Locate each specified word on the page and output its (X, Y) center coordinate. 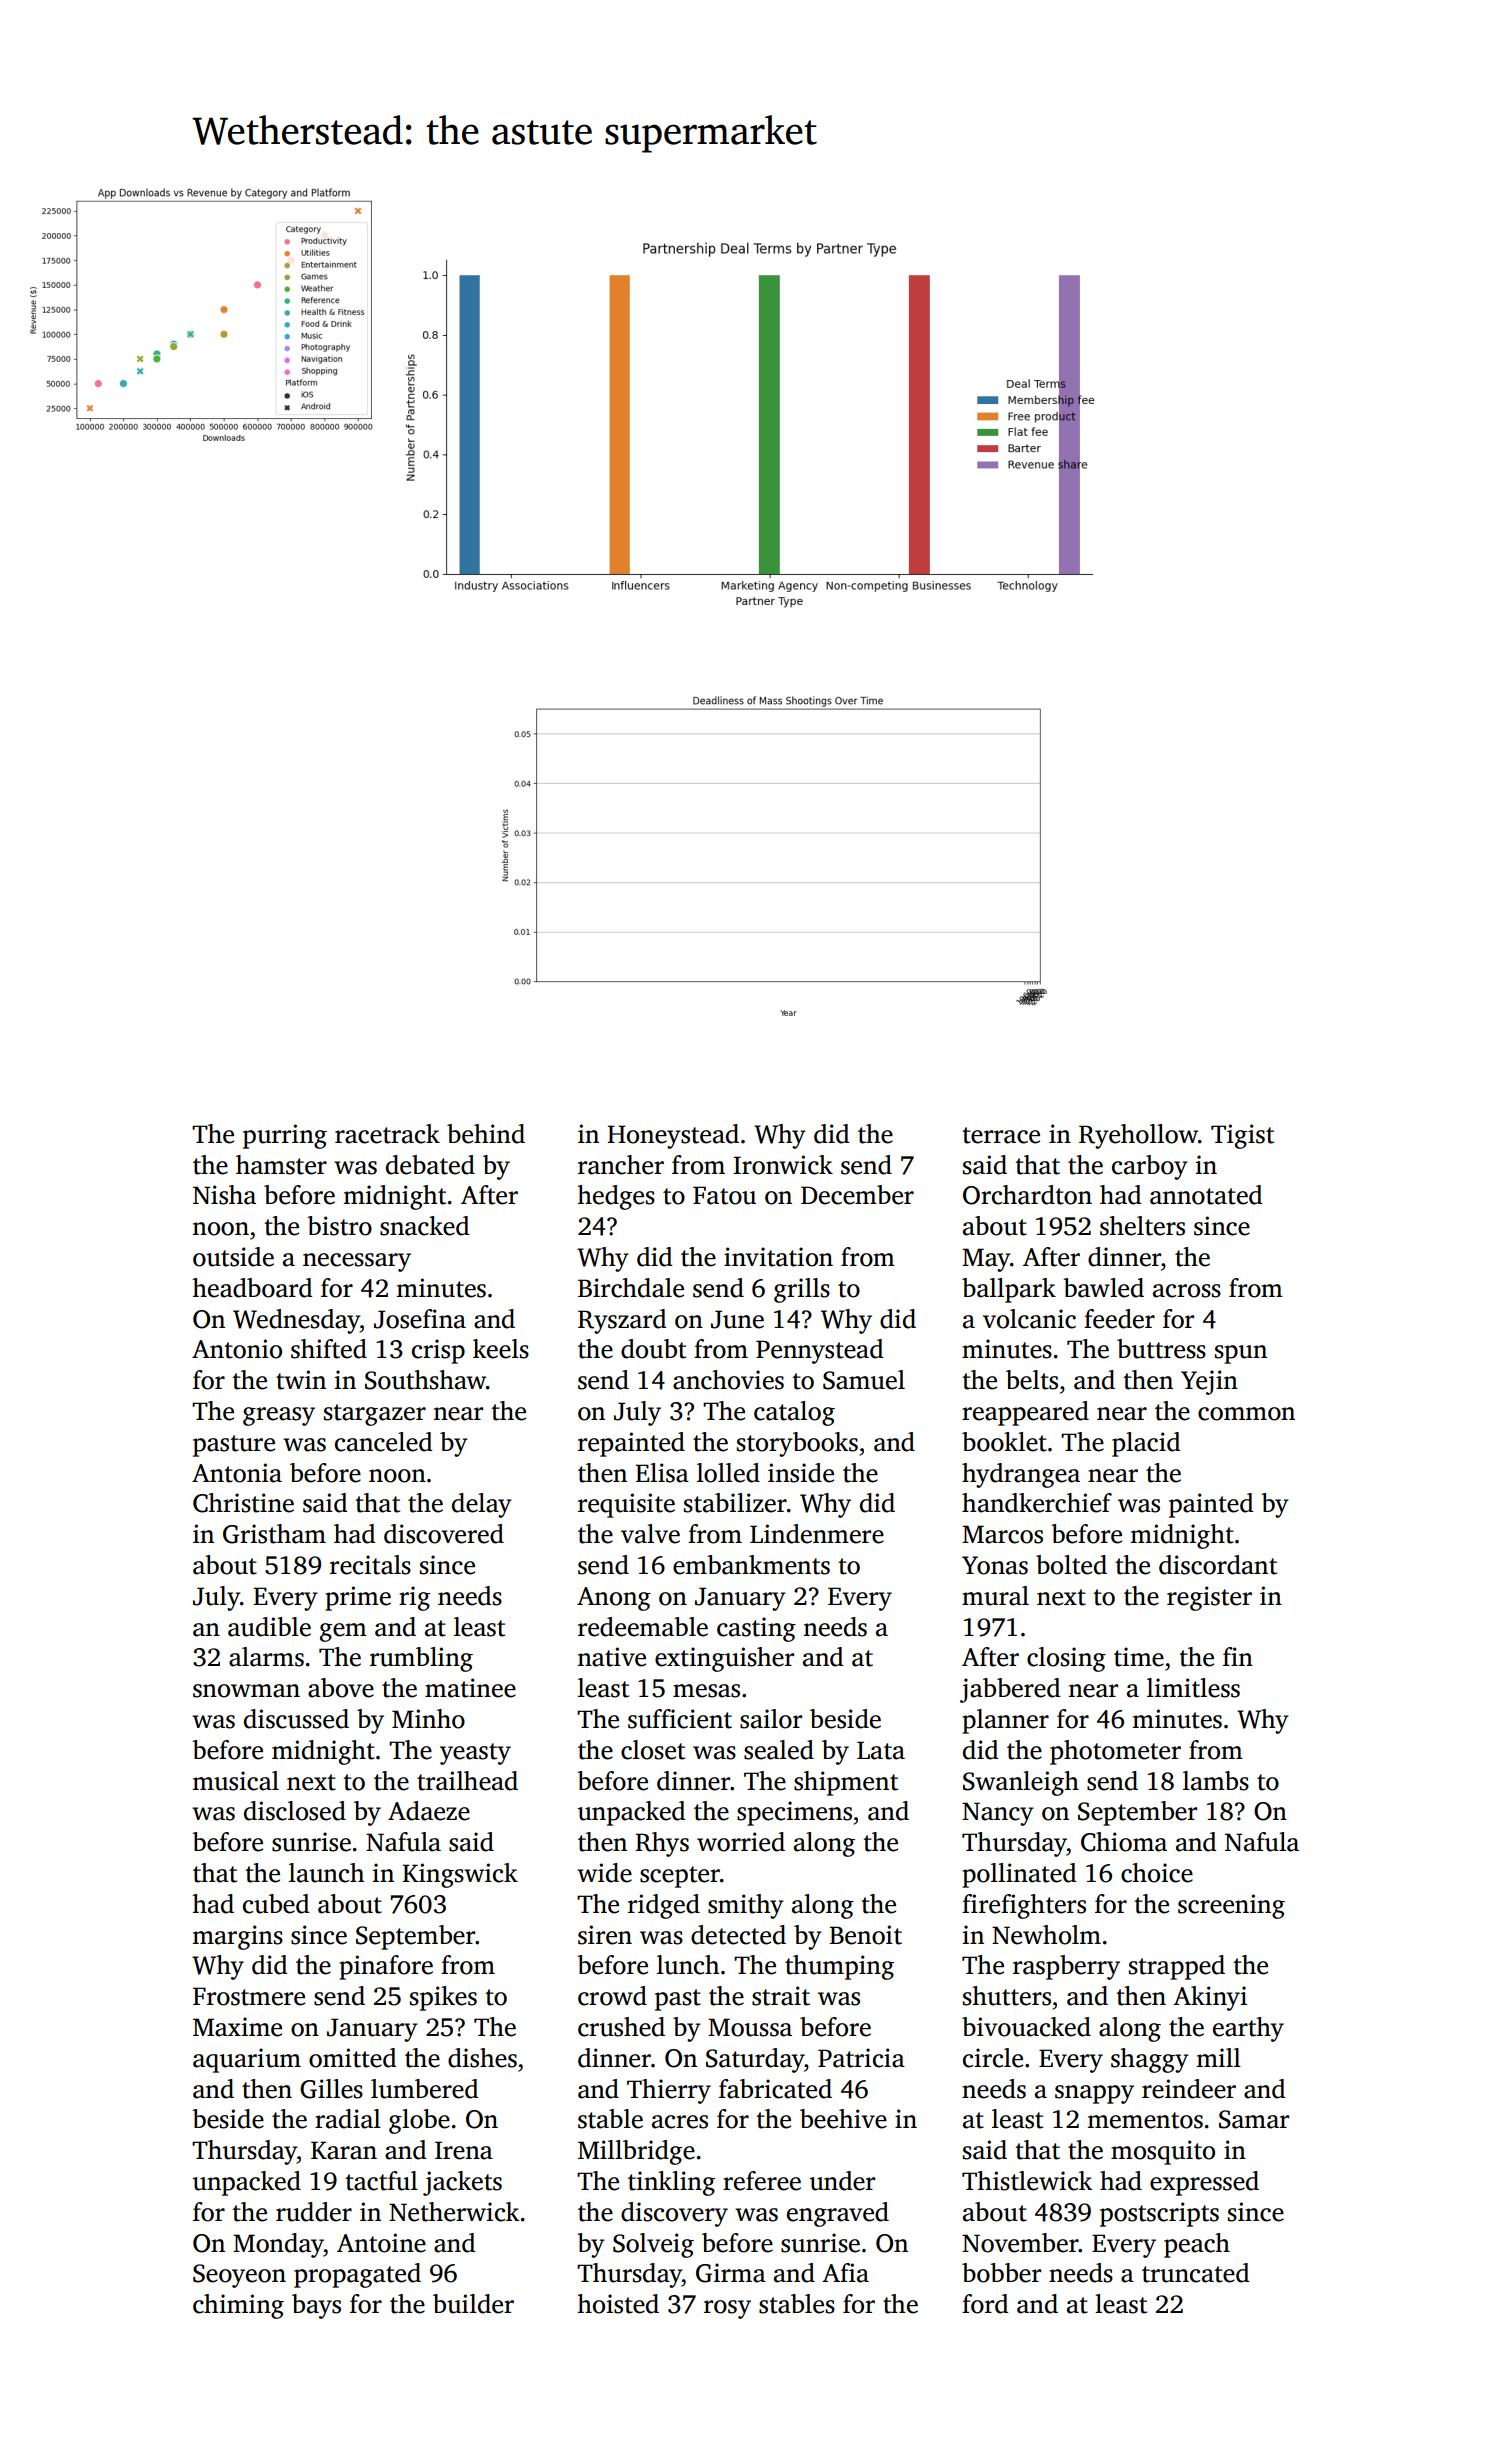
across (1187, 1291)
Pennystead (819, 1351)
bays (316, 2306)
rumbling (421, 1659)
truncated (1195, 2273)
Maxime (237, 2027)
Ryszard (622, 1321)
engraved (838, 2214)
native (612, 1657)
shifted (329, 1349)
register (1209, 1598)
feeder (1119, 1319)
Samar (1254, 2119)
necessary (357, 1262)
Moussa (750, 2027)
